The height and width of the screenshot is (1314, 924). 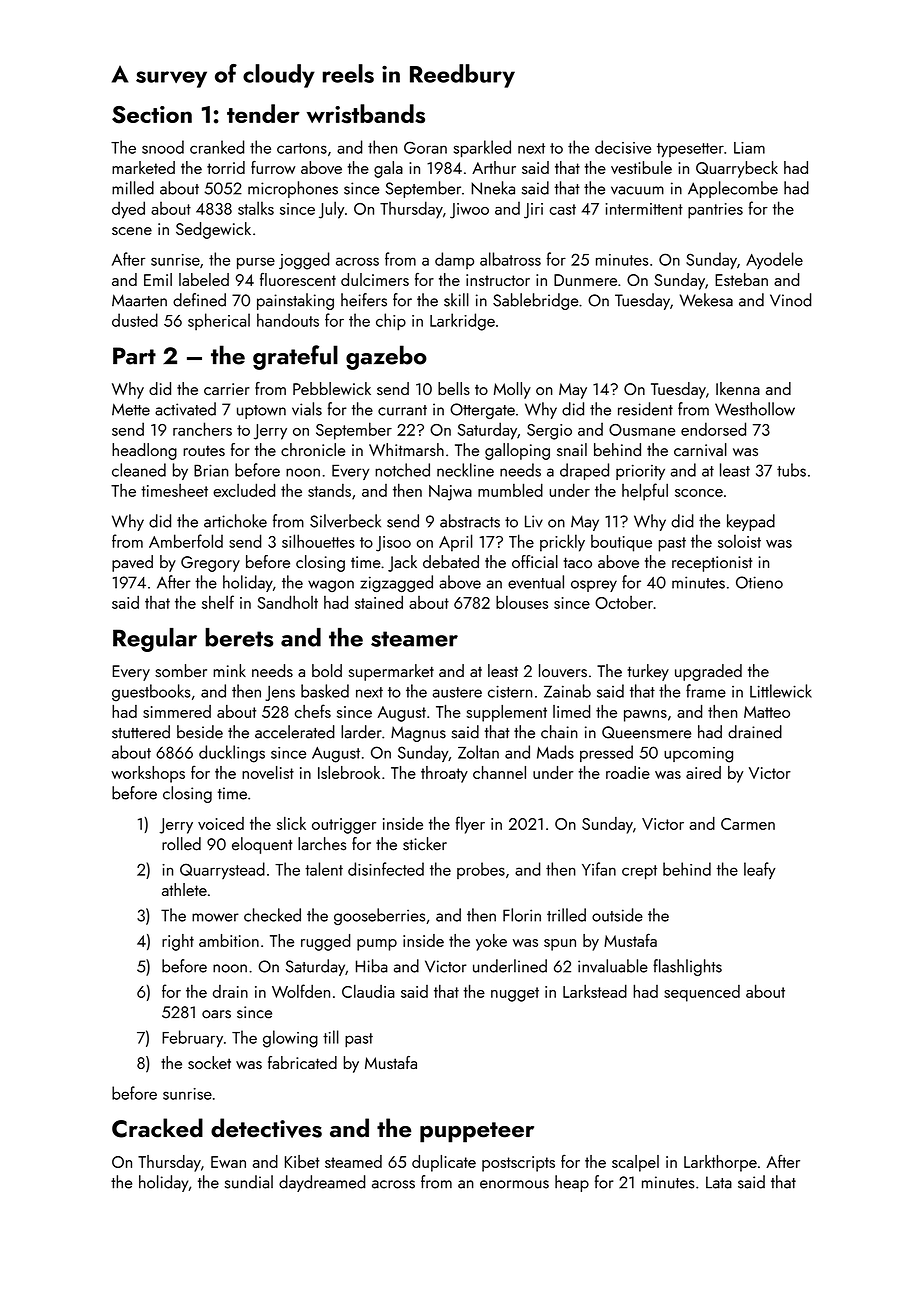 What do you see at coordinates (646, 732) in the screenshot?
I see `Queensmere` at bounding box center [646, 732].
